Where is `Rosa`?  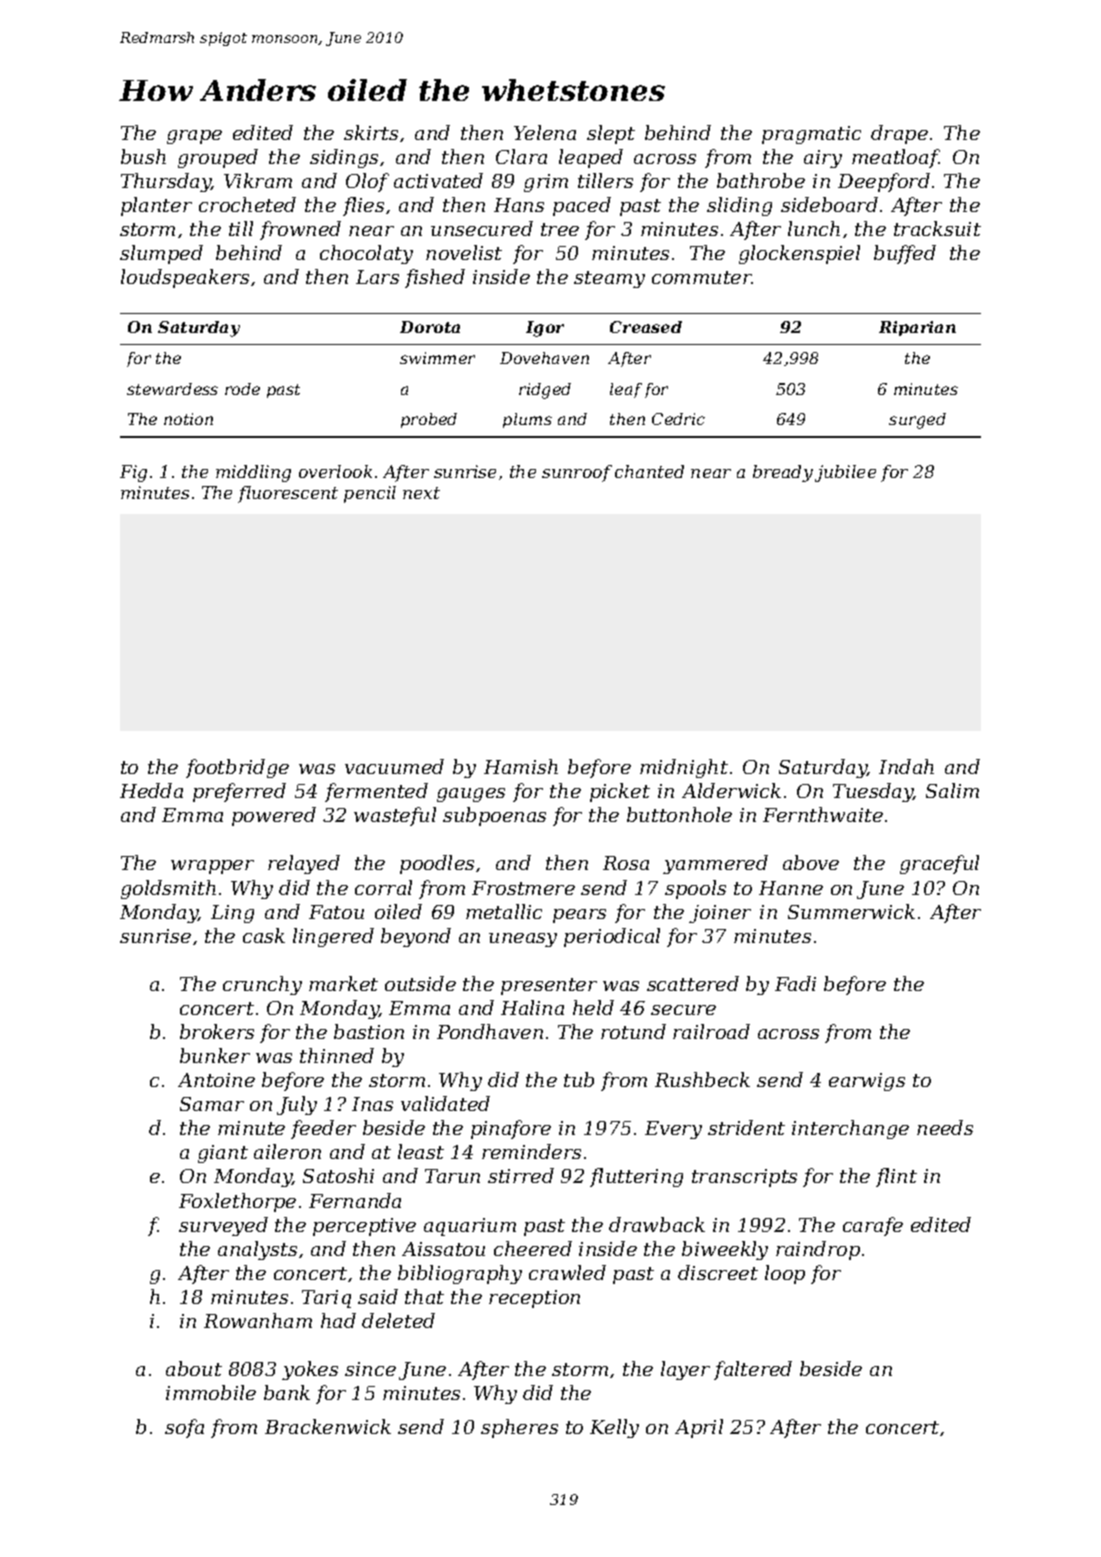 Rosa is located at coordinates (626, 863).
